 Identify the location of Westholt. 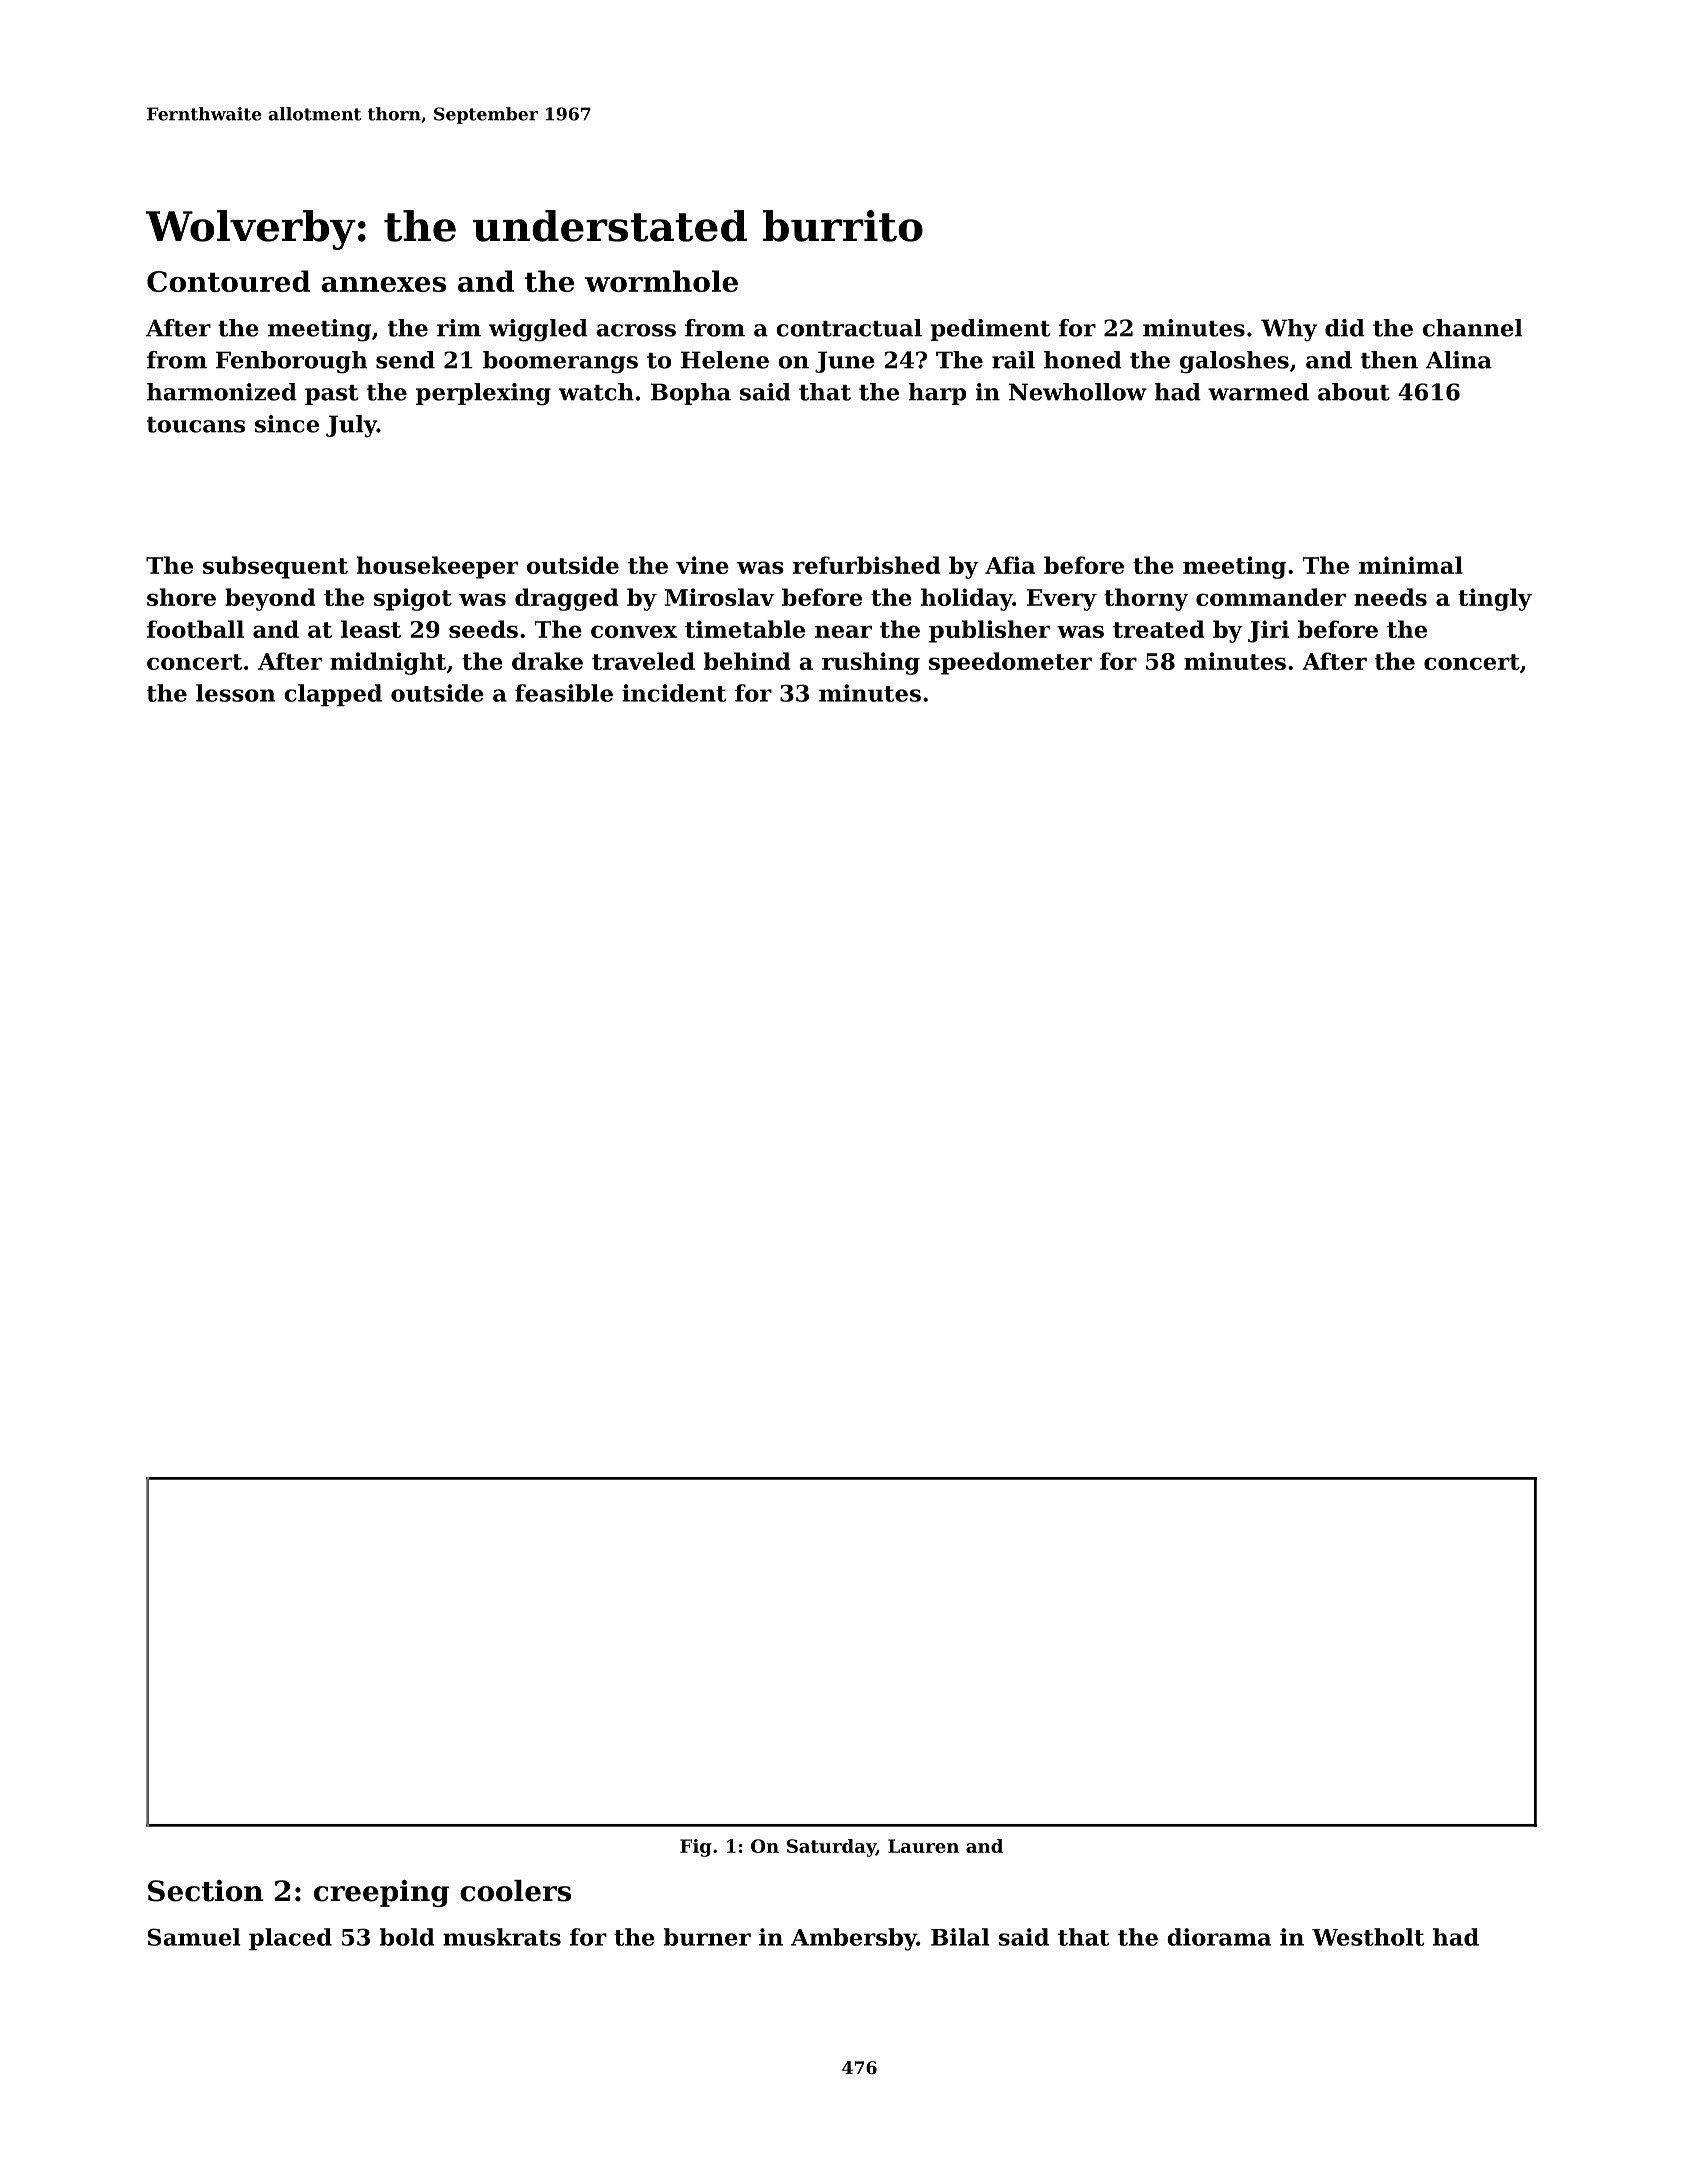
(1368, 1937).
